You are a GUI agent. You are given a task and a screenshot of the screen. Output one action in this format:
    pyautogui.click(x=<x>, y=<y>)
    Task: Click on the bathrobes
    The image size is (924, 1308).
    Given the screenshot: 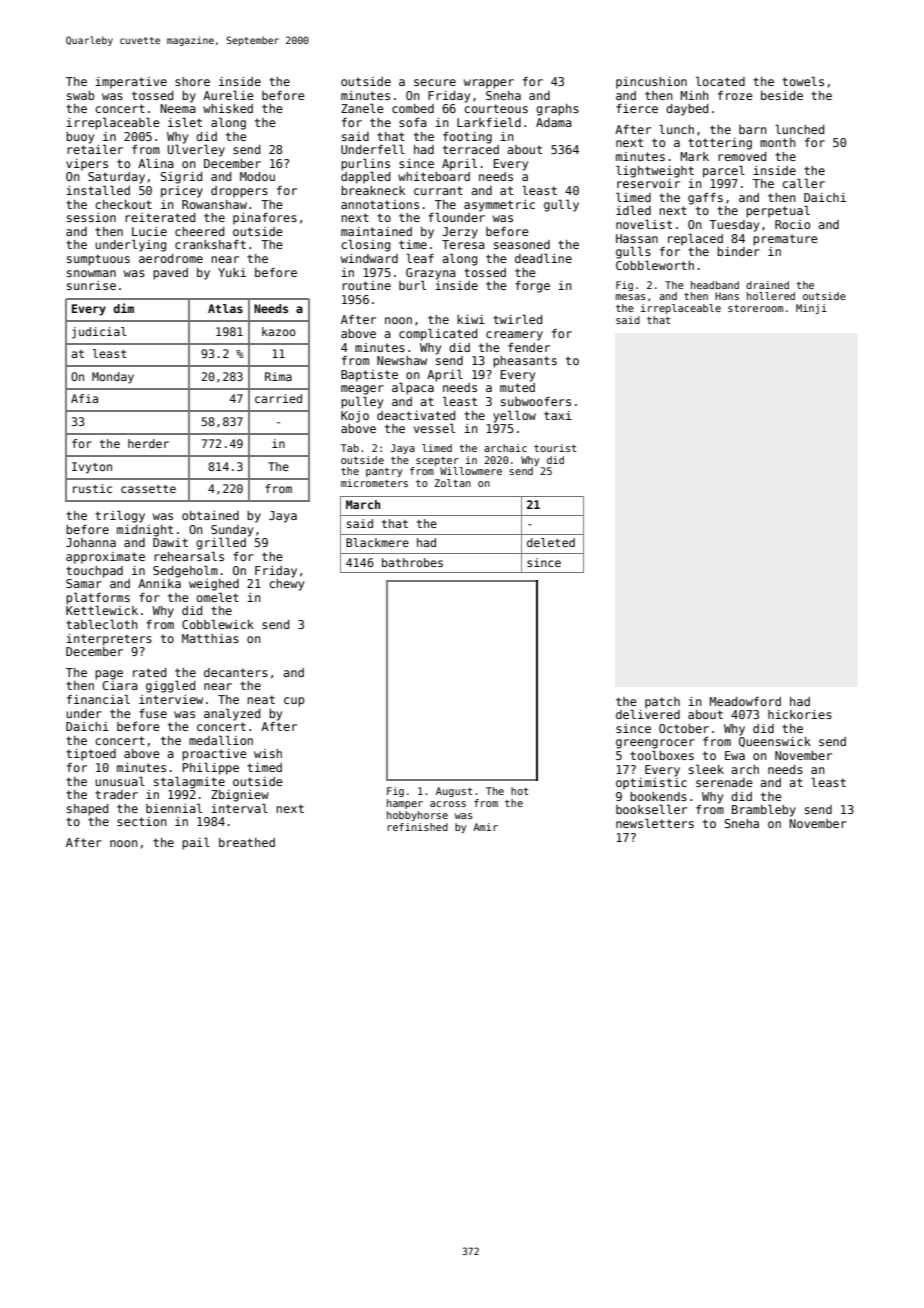 What is the action you would take?
    pyautogui.click(x=412, y=562)
